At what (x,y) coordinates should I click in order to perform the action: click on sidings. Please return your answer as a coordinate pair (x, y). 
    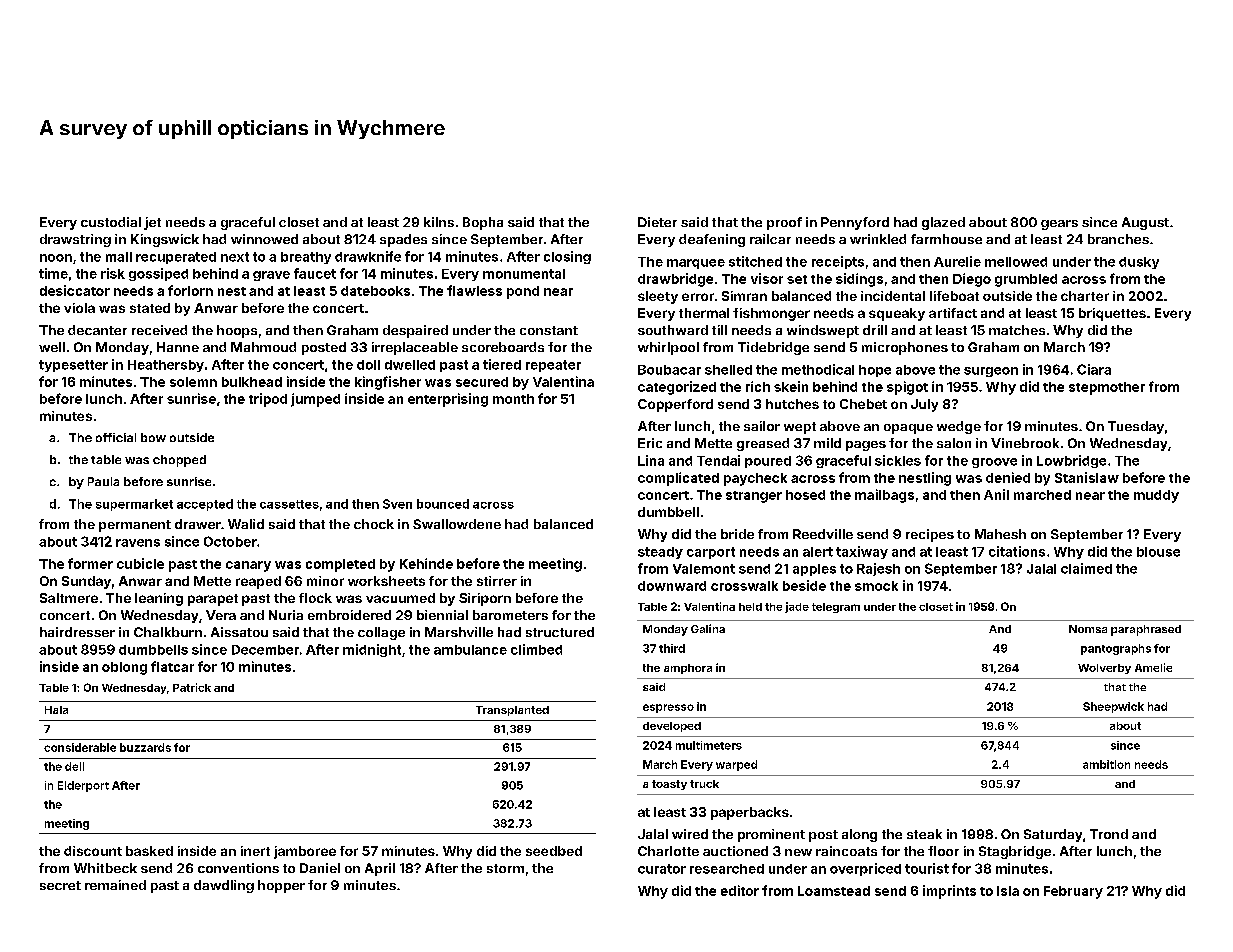
    Looking at the image, I should click on (859, 280).
